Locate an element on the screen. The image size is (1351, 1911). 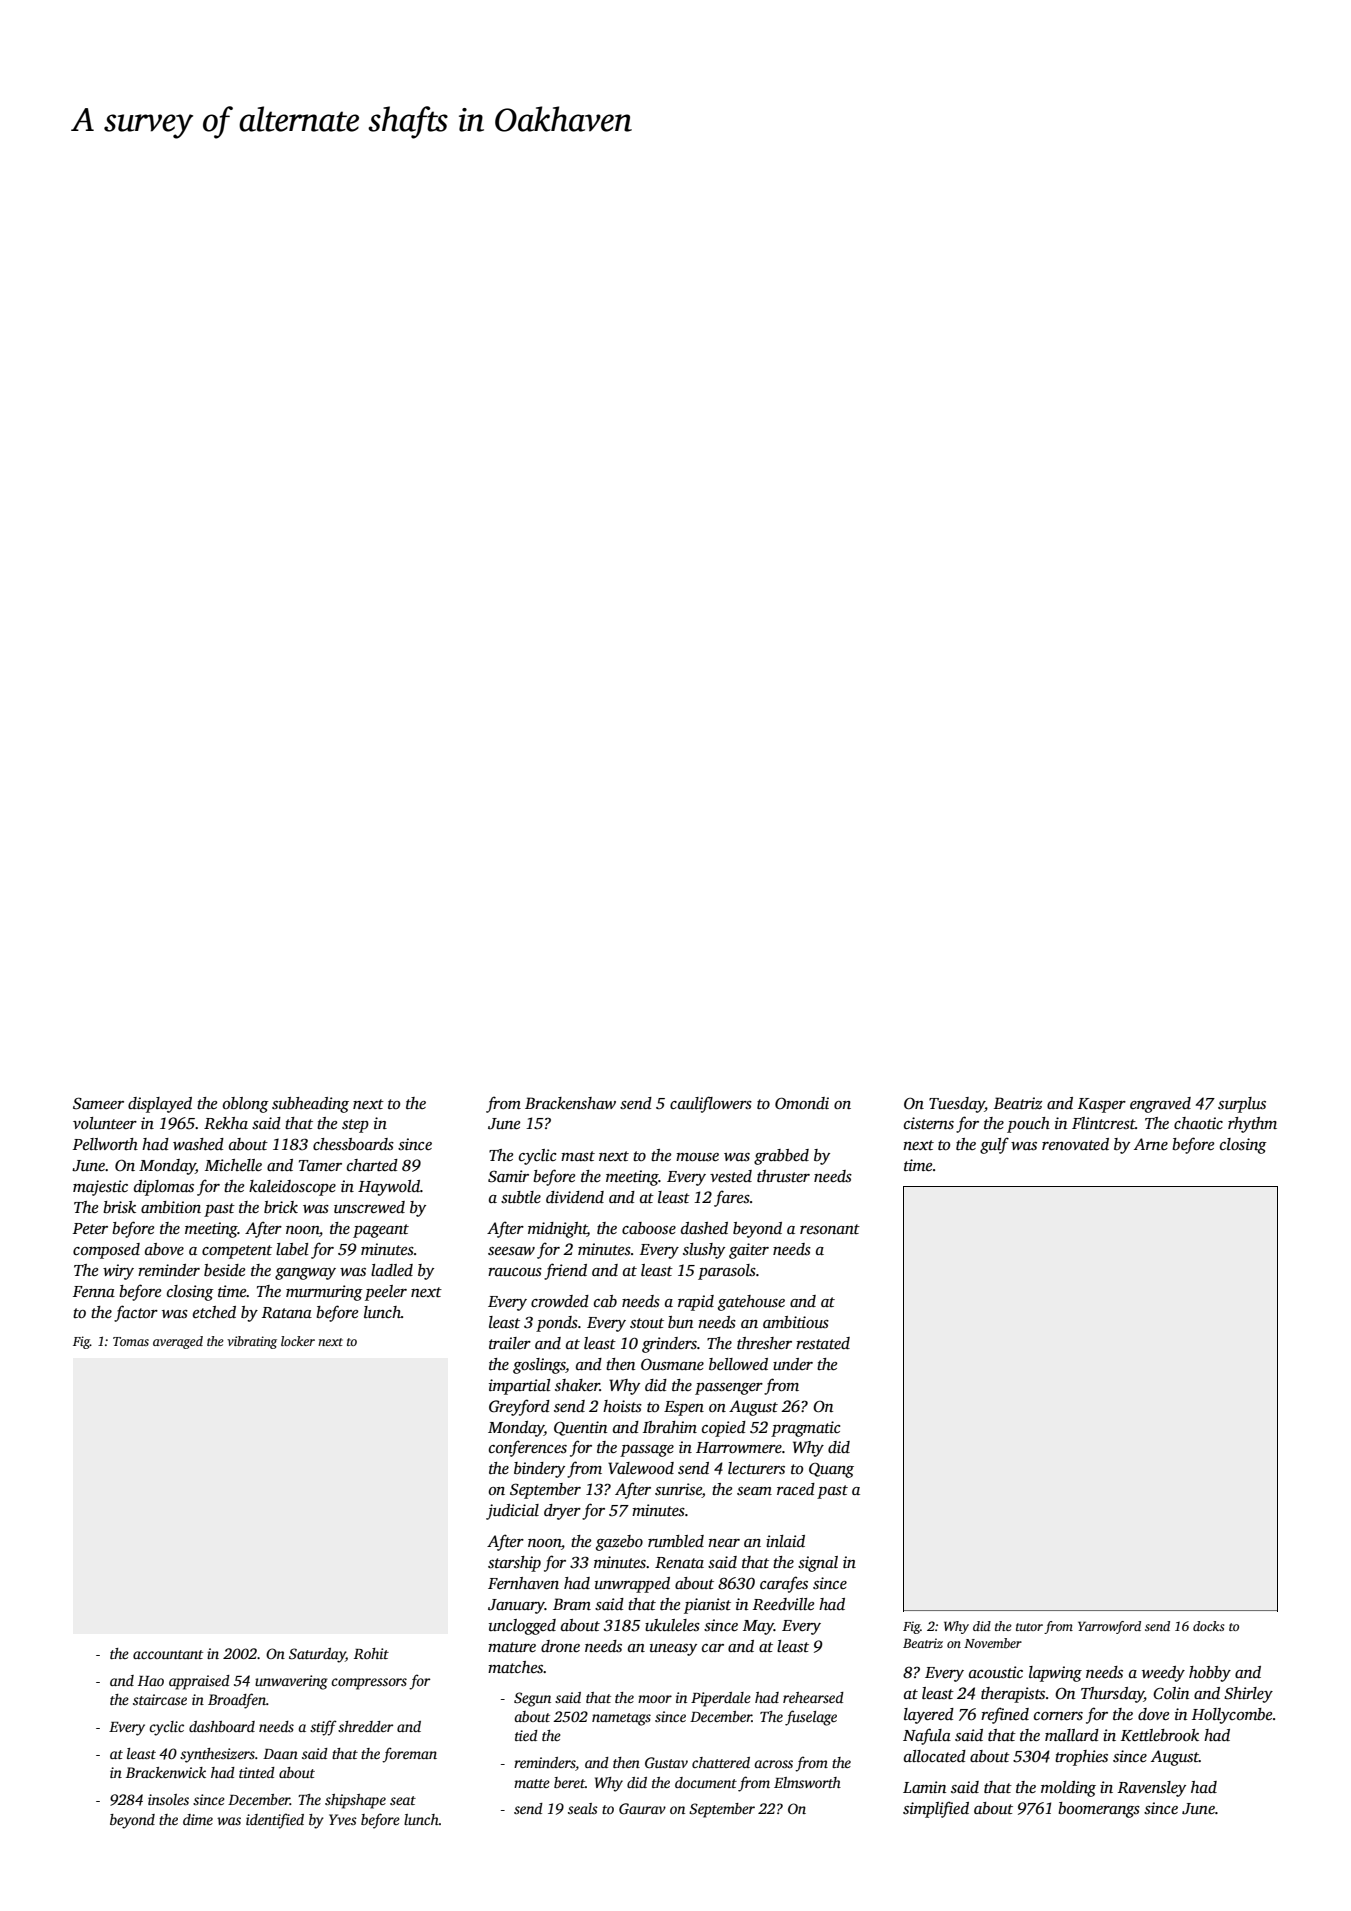
hobby is located at coordinates (1210, 1674).
